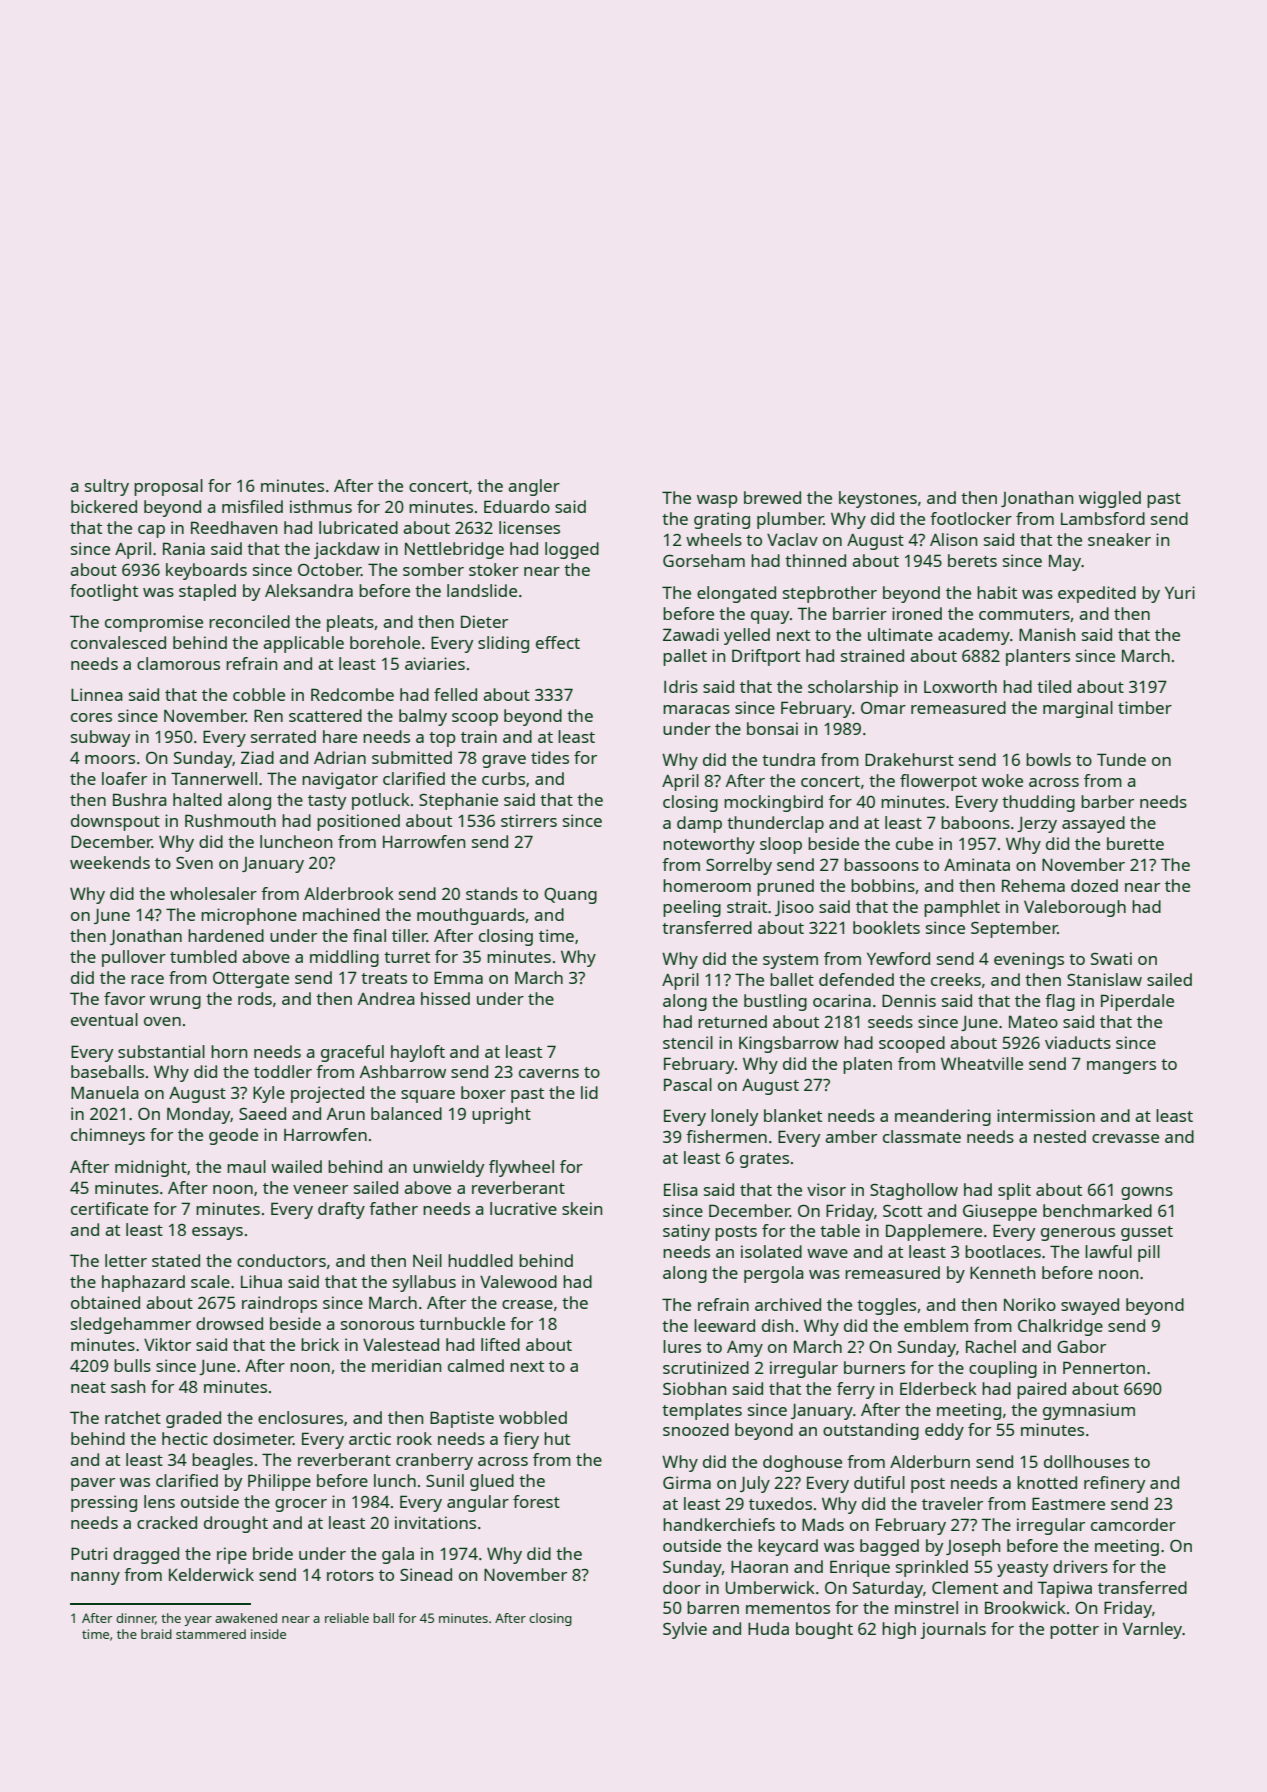  I want to click on isthmus, so click(321, 506).
